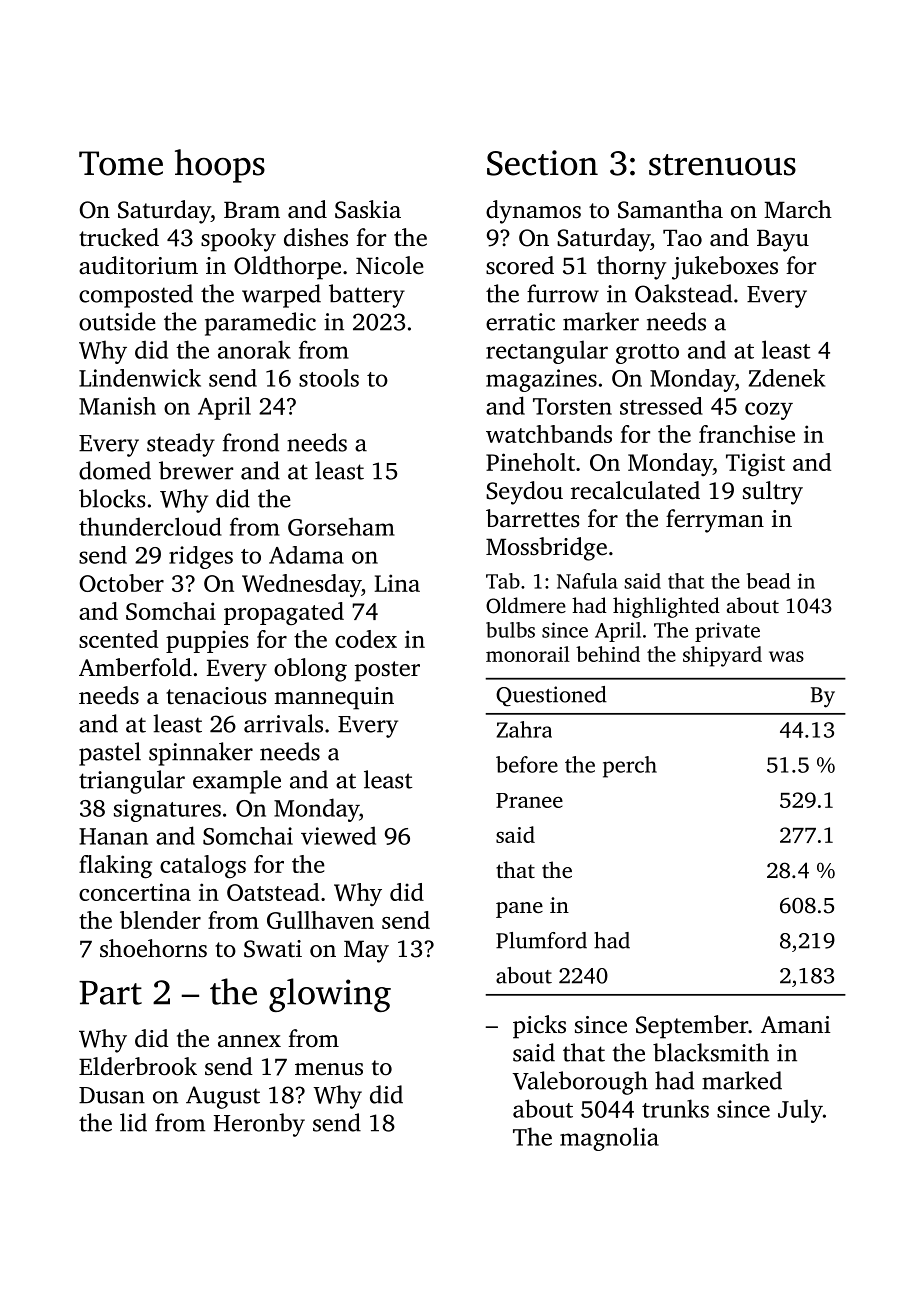 The width and height of the screenshot is (924, 1311). Describe the element at coordinates (524, 493) in the screenshot. I see `Seydou` at that location.
